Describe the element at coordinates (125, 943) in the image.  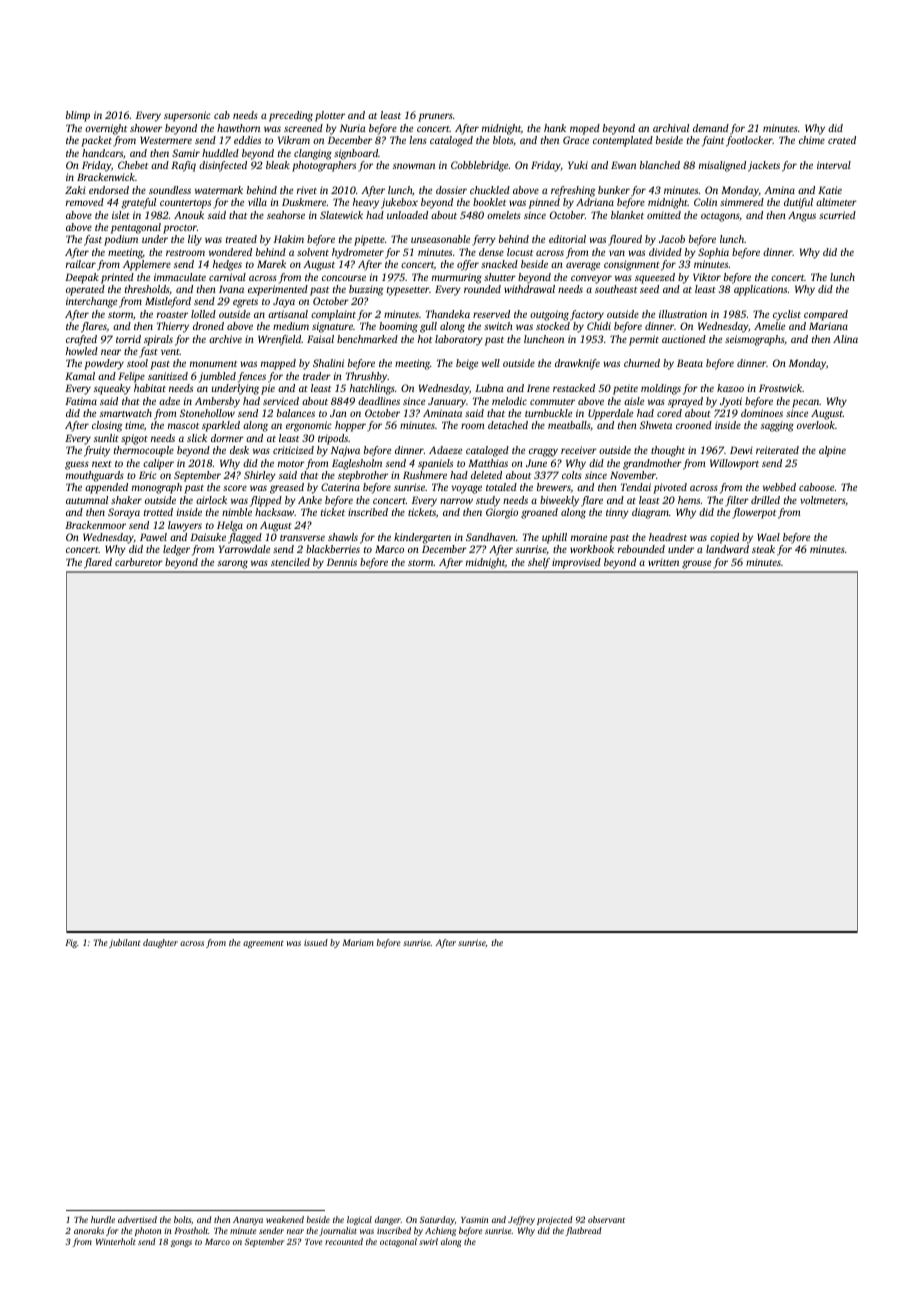
I see `jubilant` at that location.
